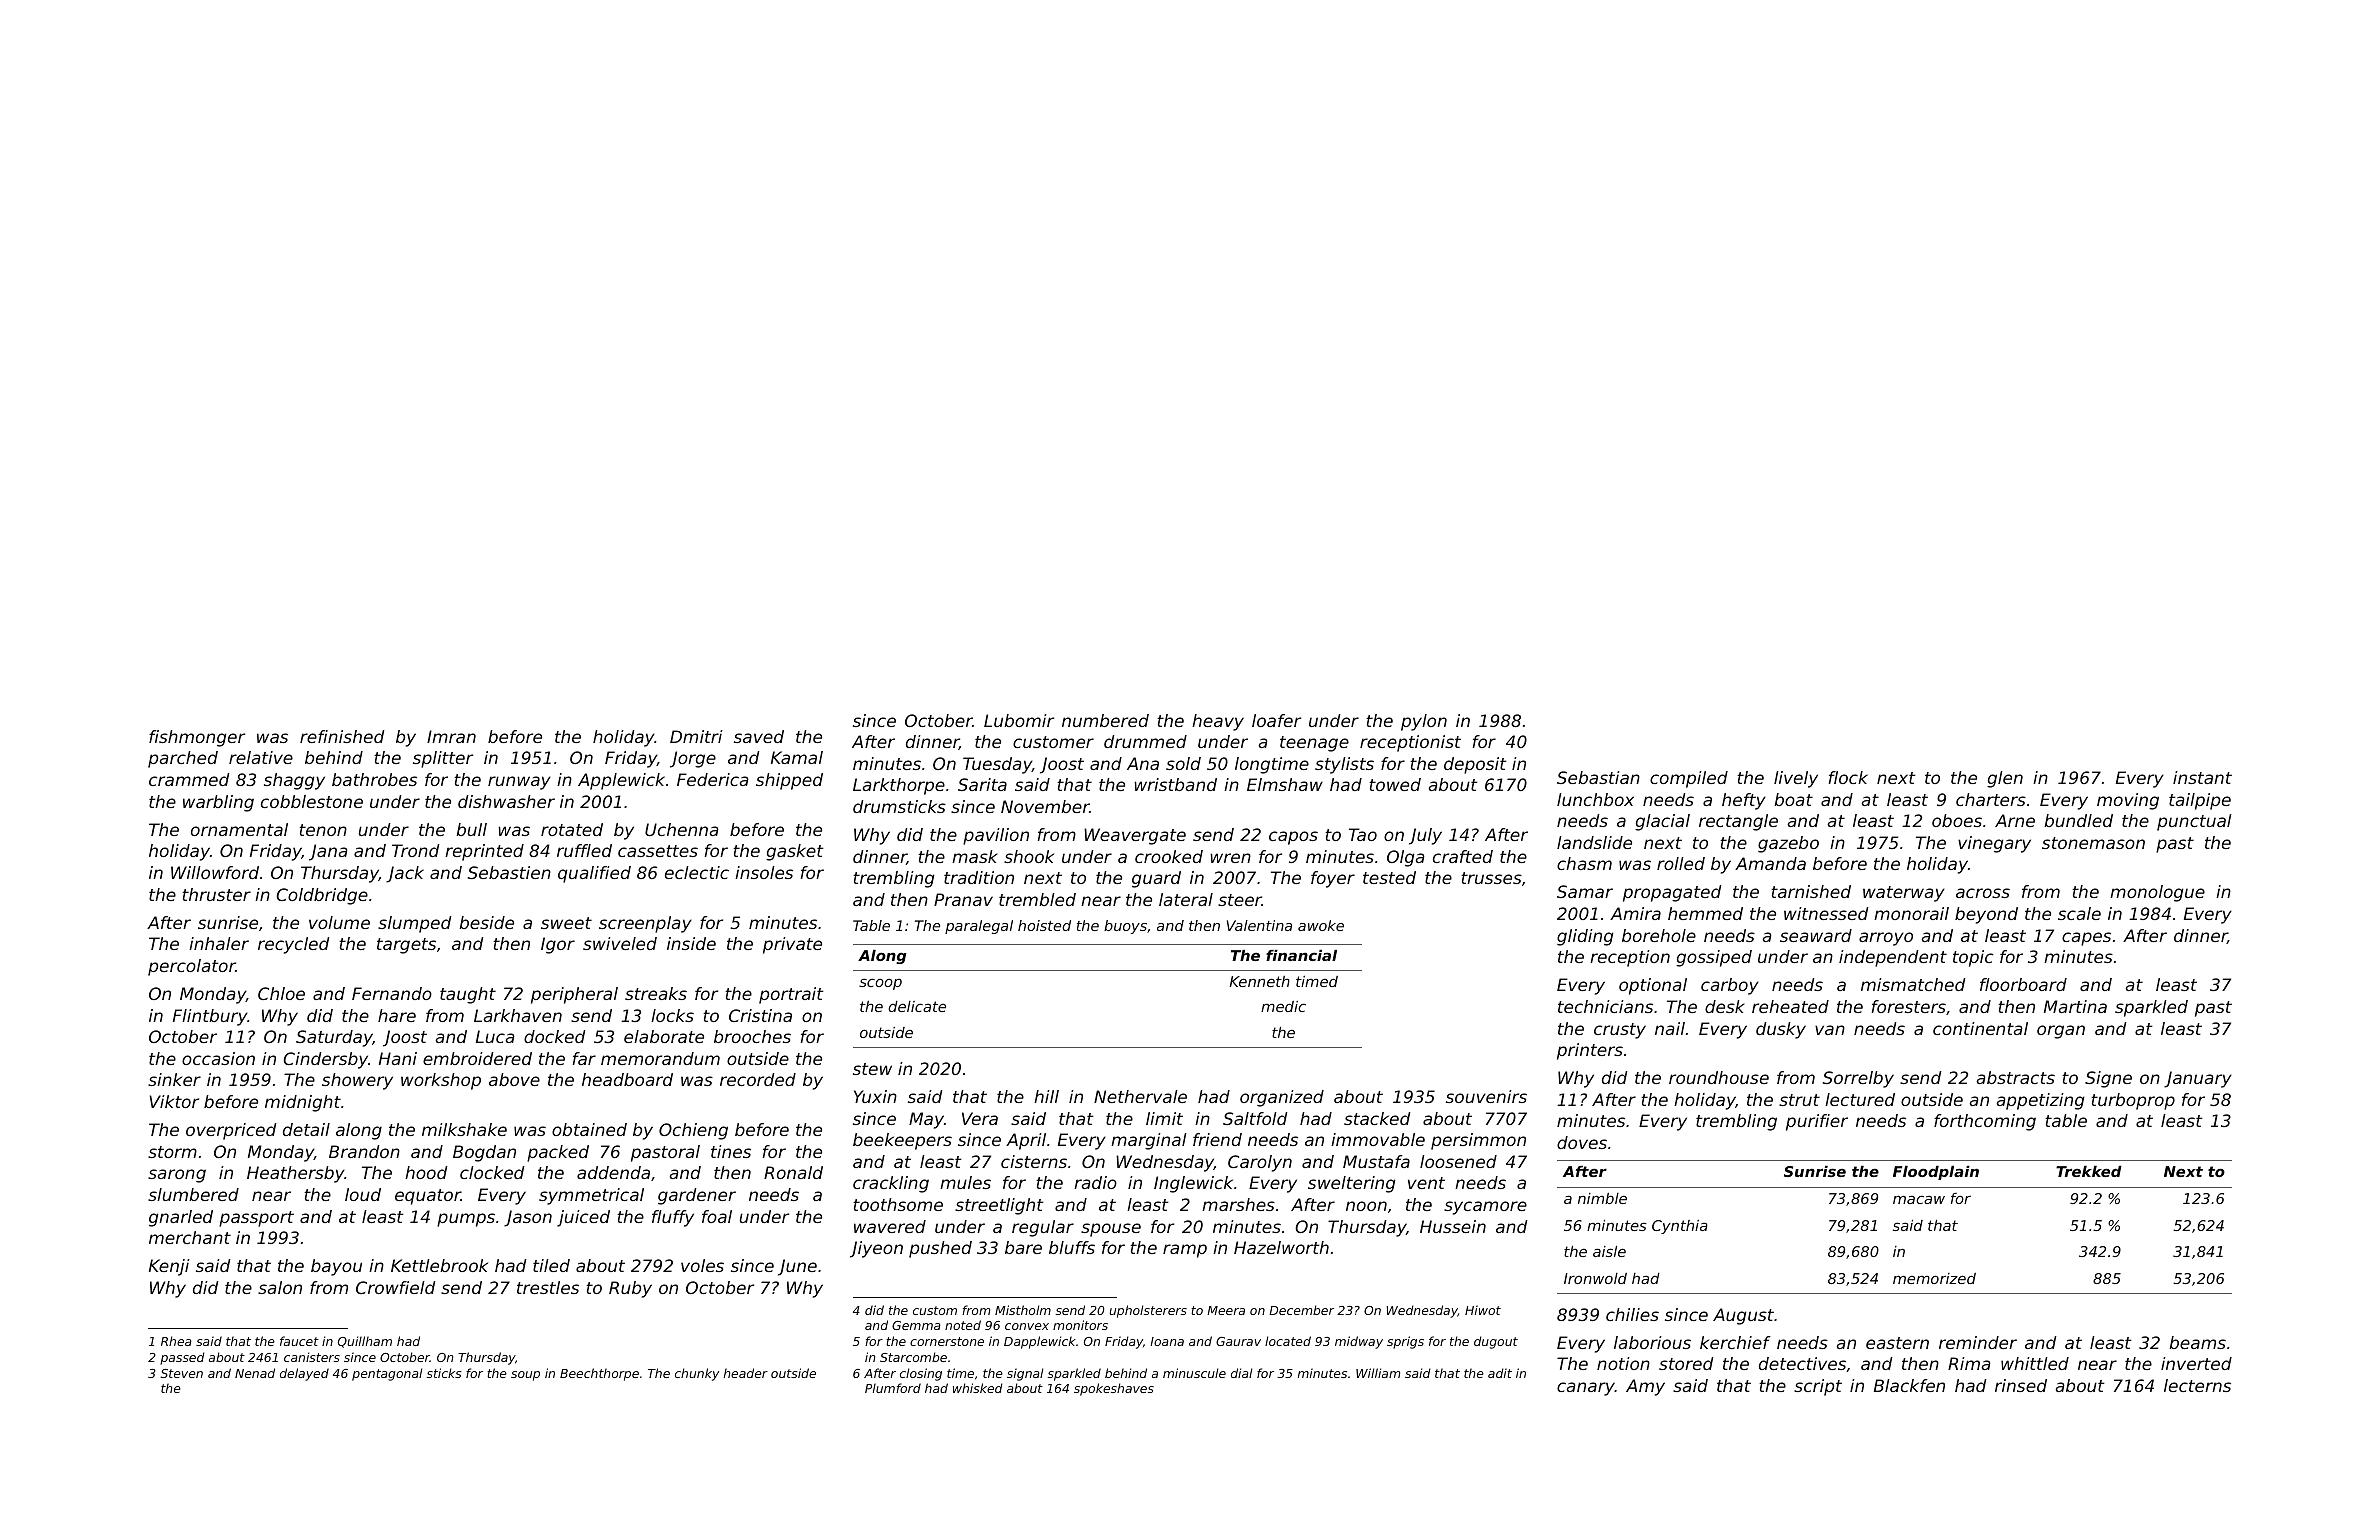 This screenshot has height=1540, width=2380. Describe the element at coordinates (1788, 844) in the screenshot. I see `gazebo` at that location.
